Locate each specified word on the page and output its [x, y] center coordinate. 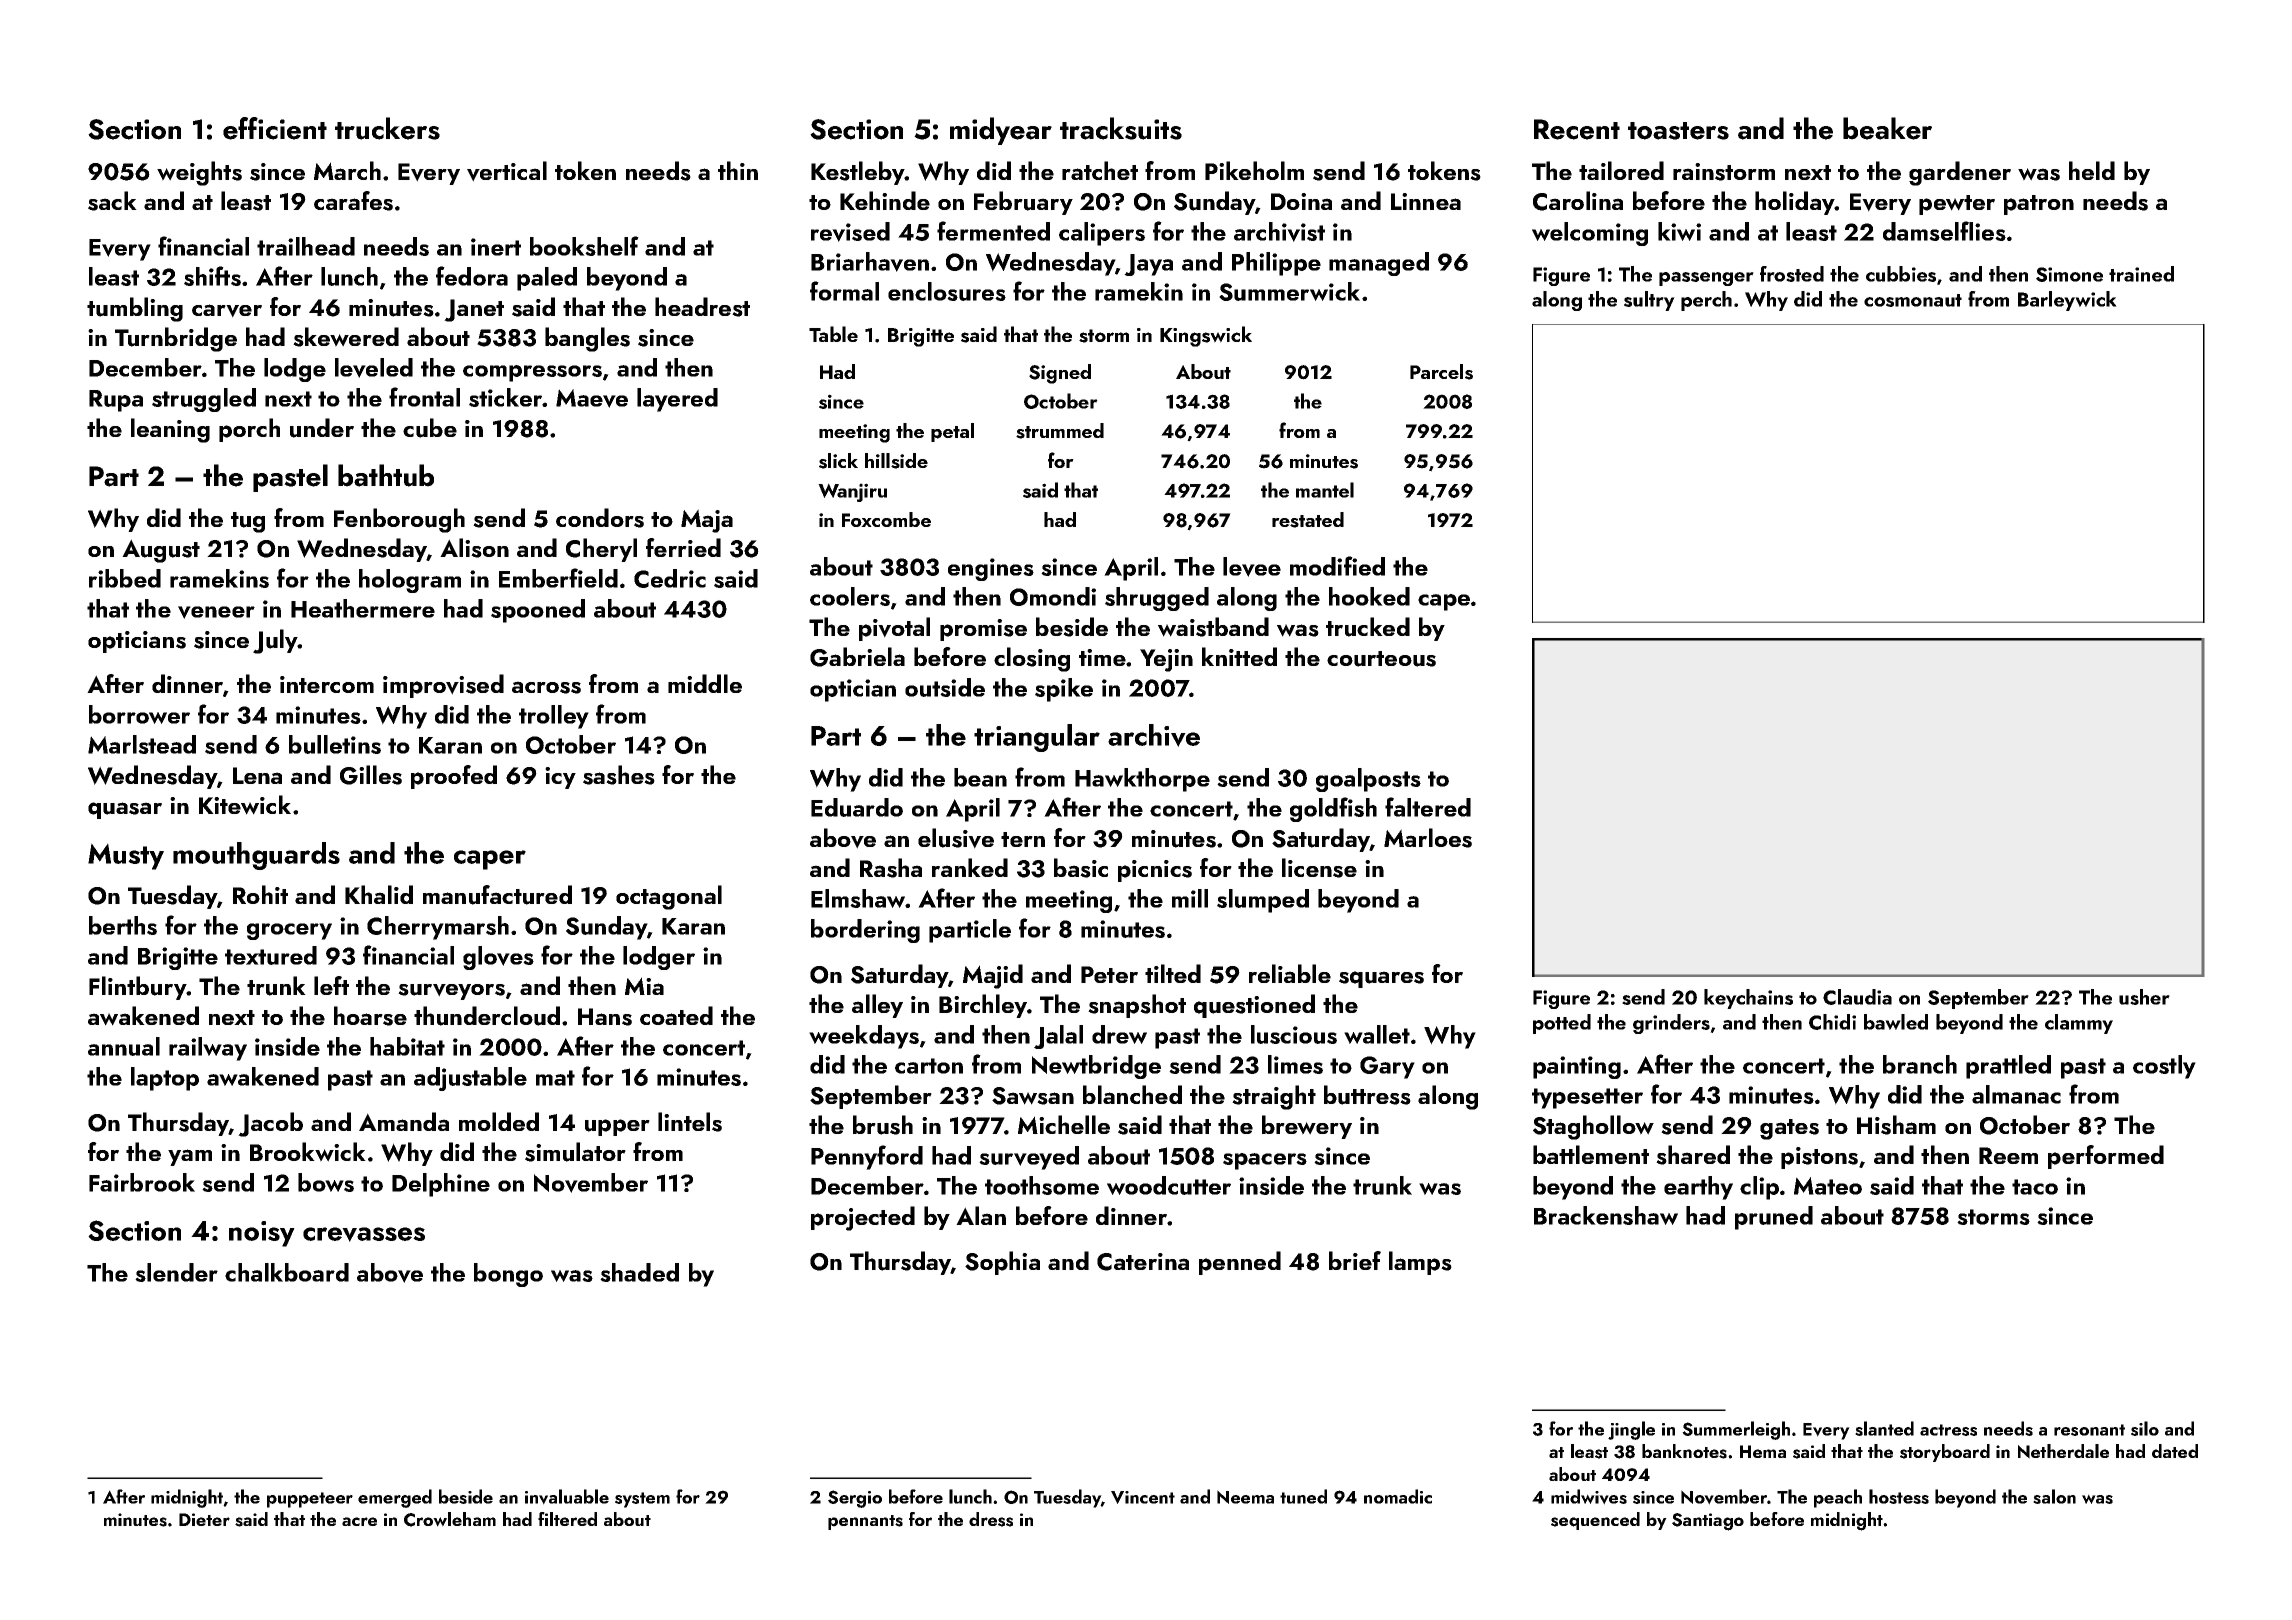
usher [2144, 997]
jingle [1631, 1430]
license [1319, 868]
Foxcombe [886, 519]
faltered [1428, 807]
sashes [619, 775]
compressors [532, 373]
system [642, 1500]
